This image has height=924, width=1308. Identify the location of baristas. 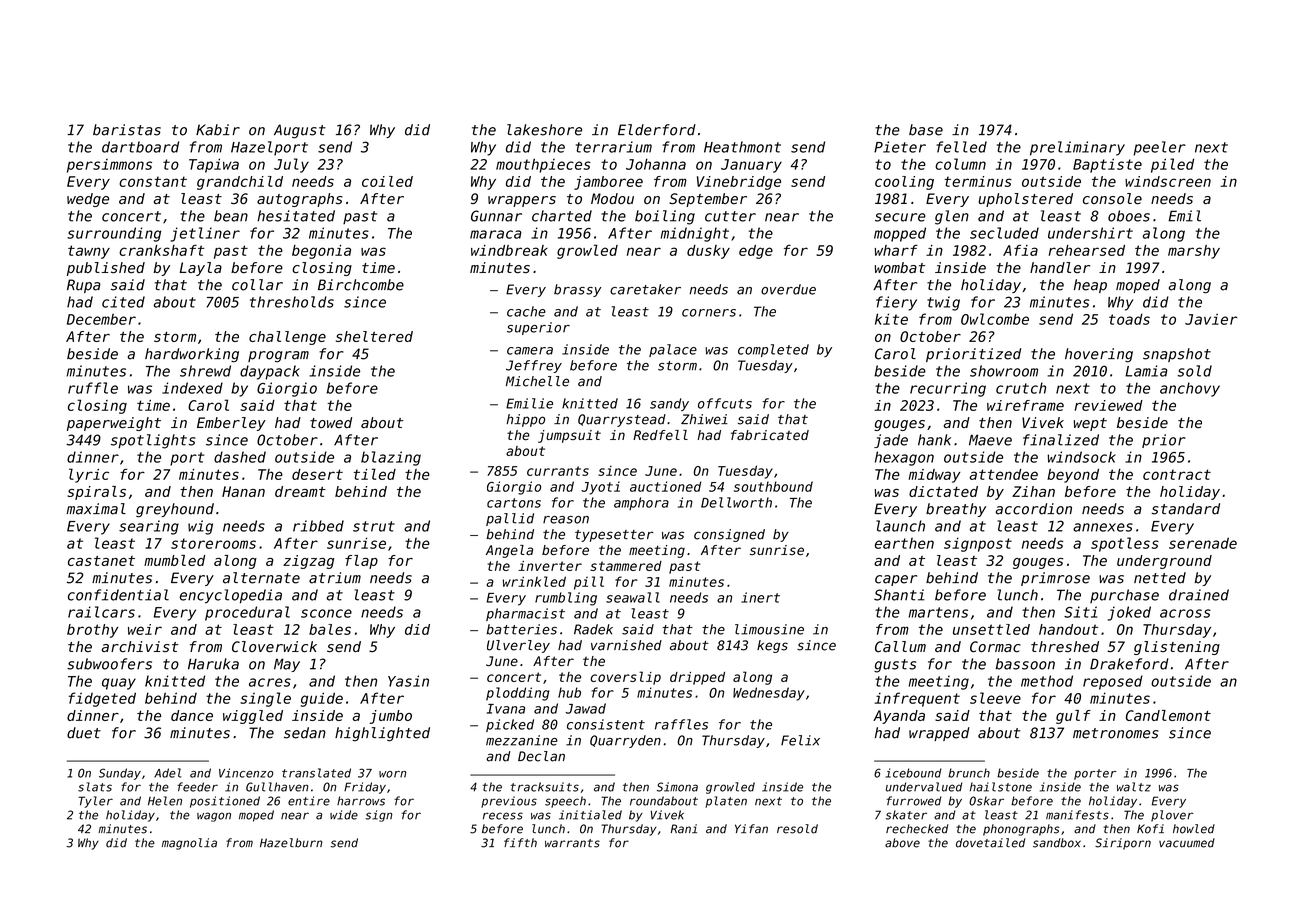
(127, 130).
